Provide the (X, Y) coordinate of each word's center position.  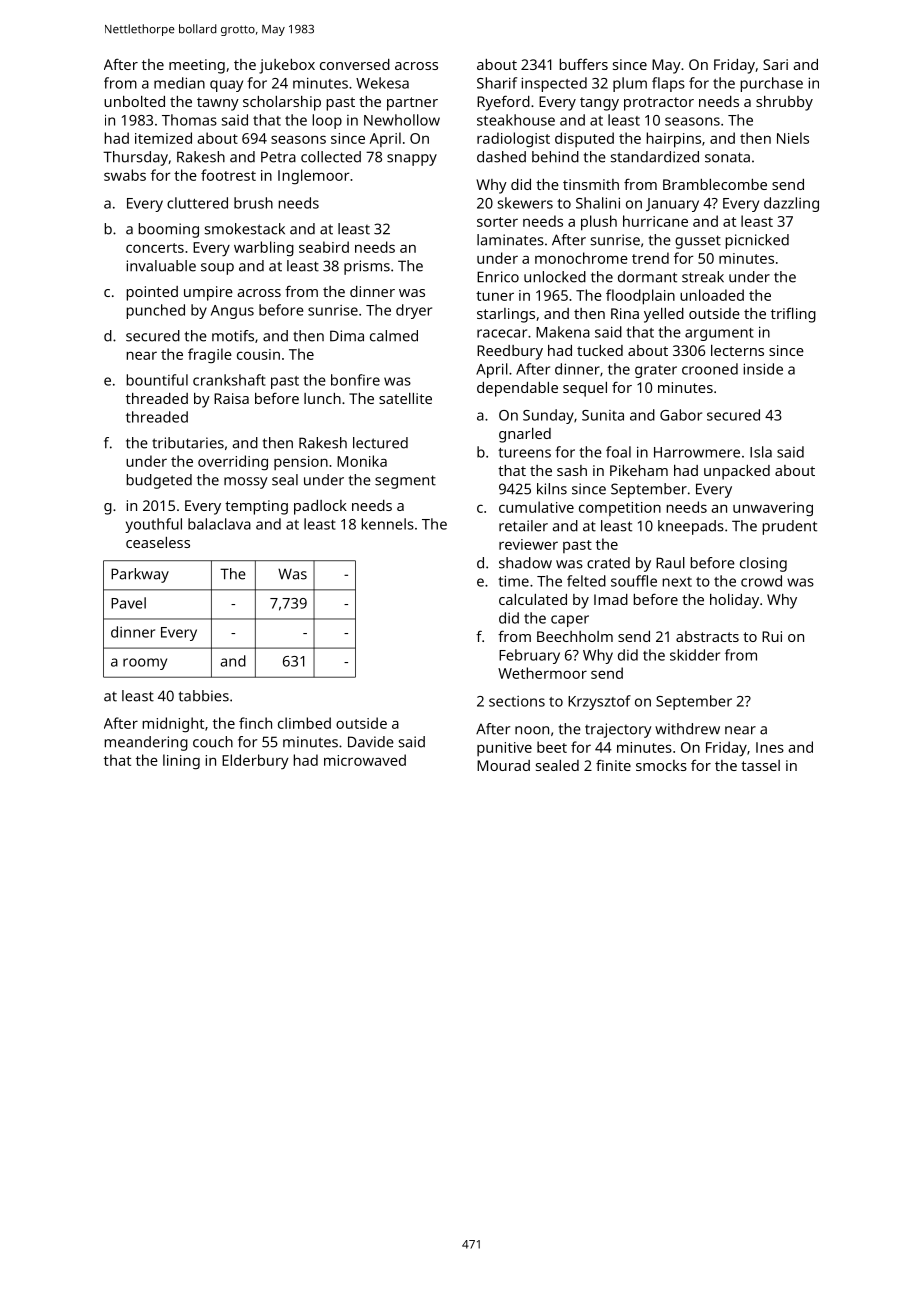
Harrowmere (697, 452)
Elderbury (255, 761)
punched (155, 311)
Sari (775, 64)
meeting (197, 66)
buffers (583, 64)
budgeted (159, 481)
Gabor (681, 415)
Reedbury (510, 352)
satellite (405, 398)
